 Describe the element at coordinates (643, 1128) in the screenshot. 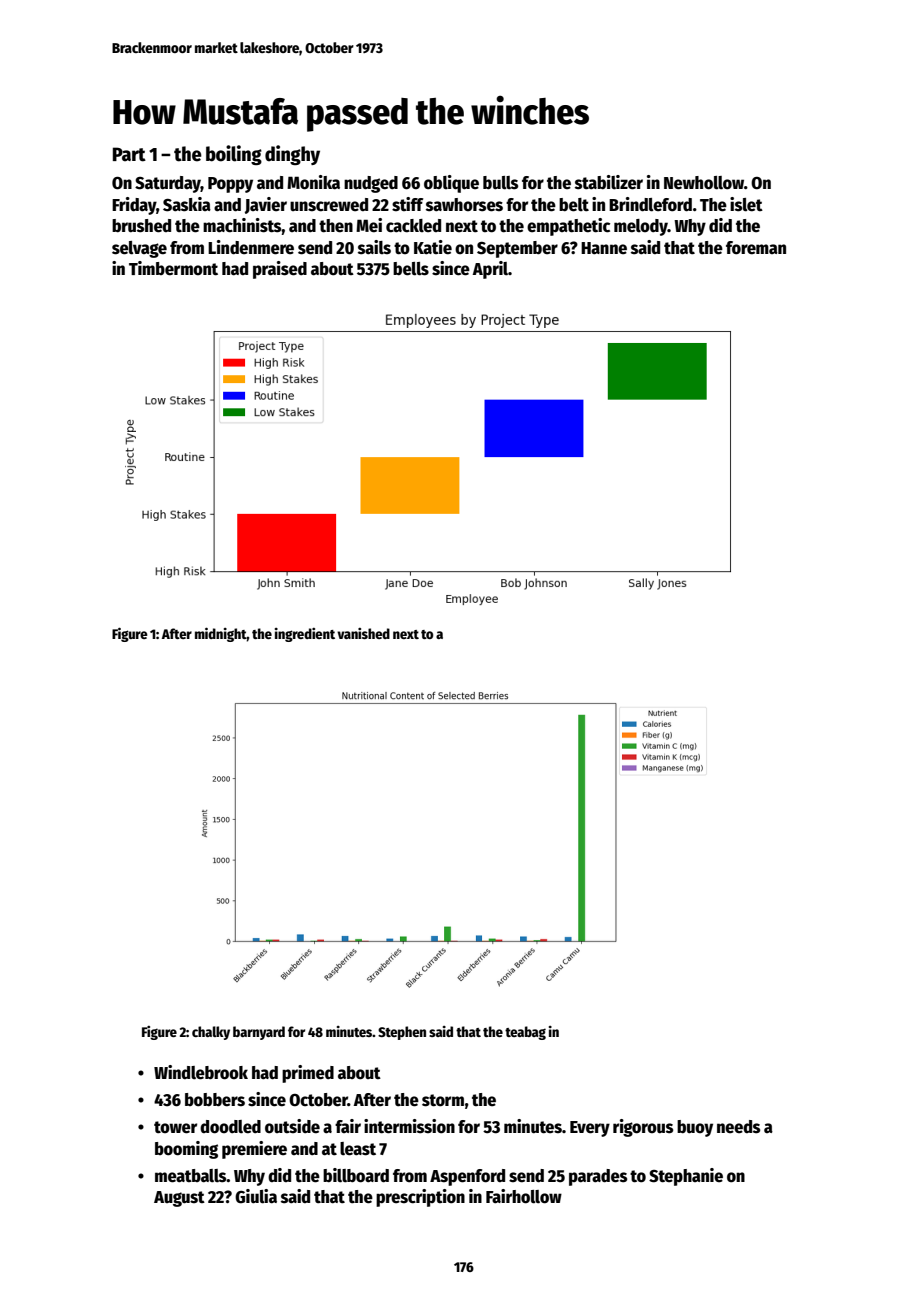

I see `rigorous` at that location.
